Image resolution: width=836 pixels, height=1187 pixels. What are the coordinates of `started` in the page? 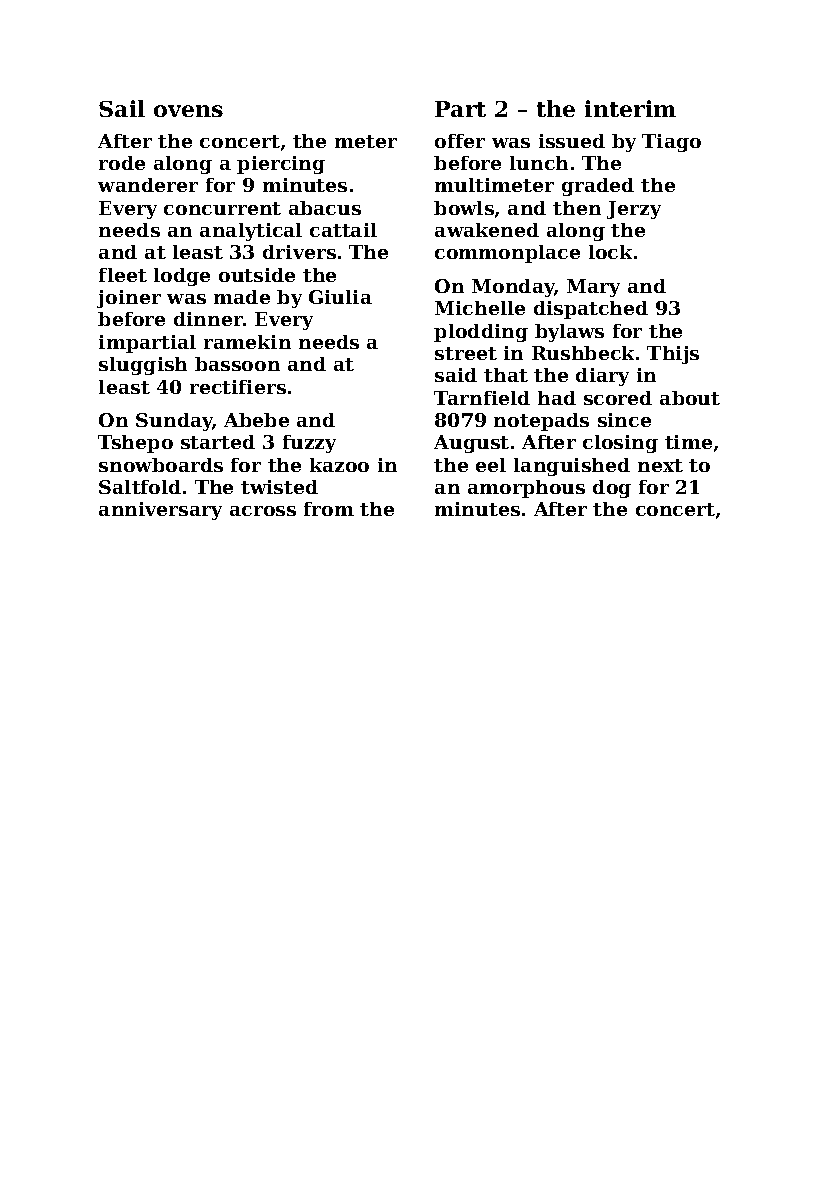 It's located at (218, 442).
